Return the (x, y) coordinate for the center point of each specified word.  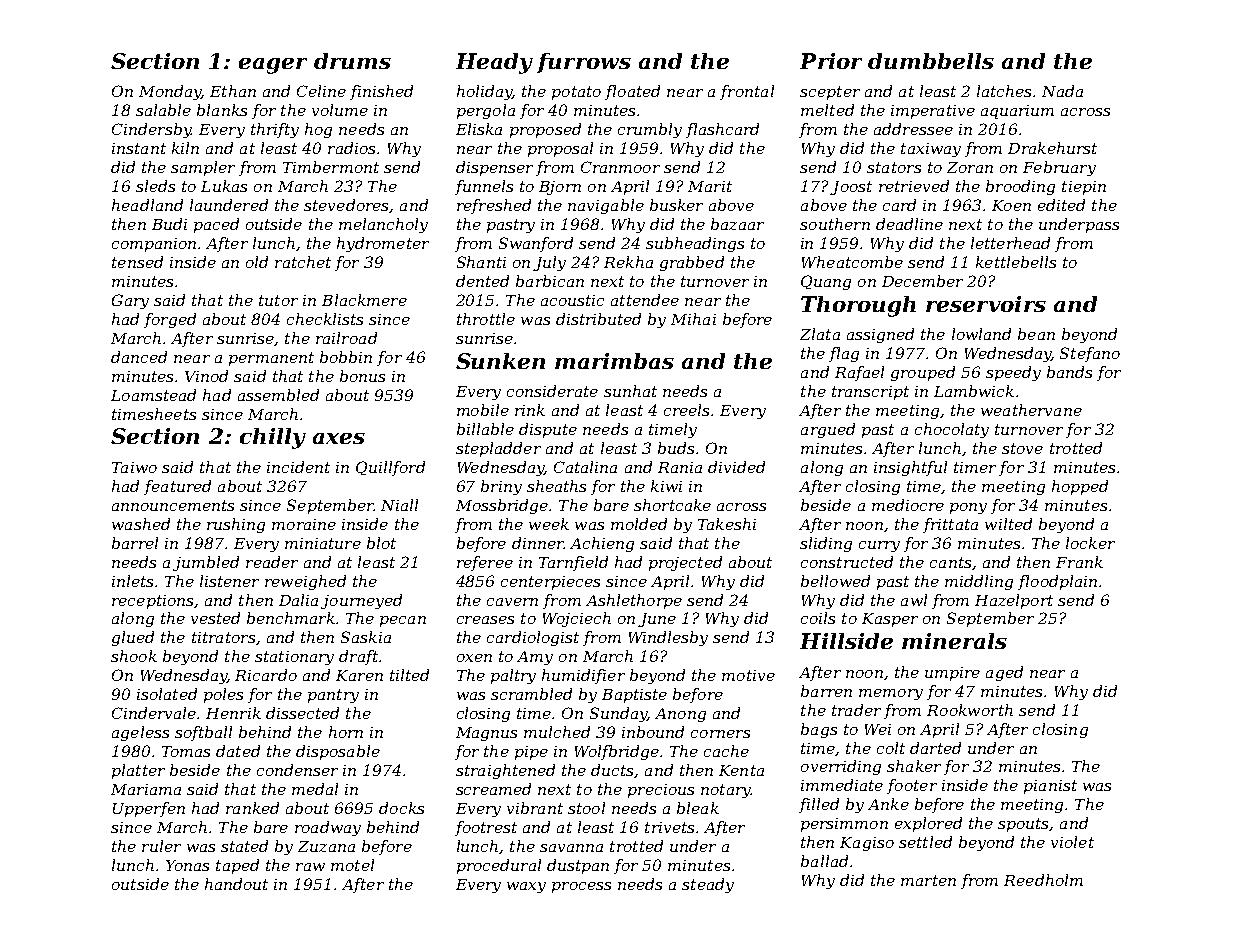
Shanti (481, 262)
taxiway (931, 150)
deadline (909, 224)
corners (720, 734)
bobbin (346, 357)
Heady (494, 63)
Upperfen (149, 809)
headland (147, 205)
